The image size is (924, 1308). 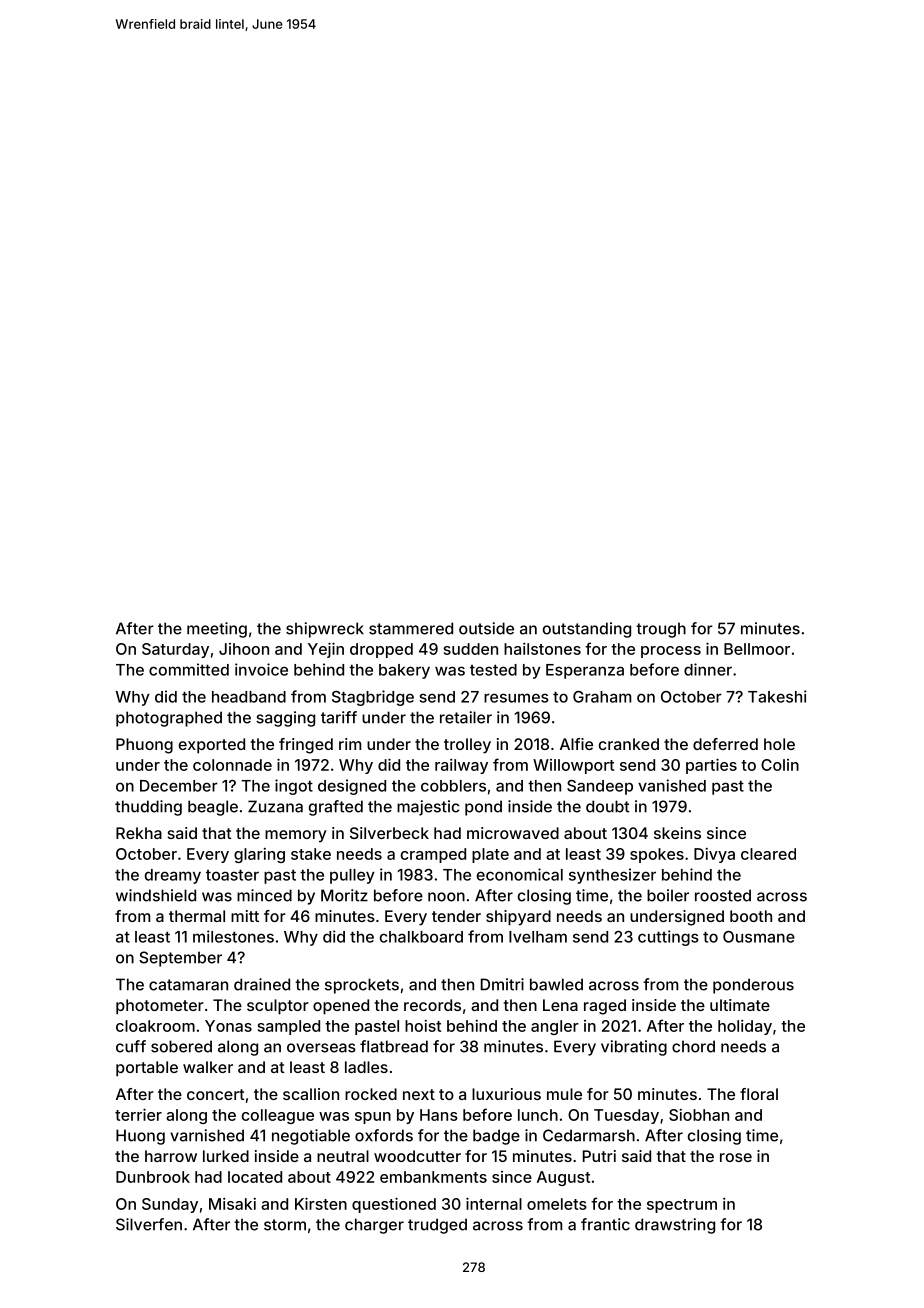 I want to click on woodcutter, so click(x=417, y=1156).
